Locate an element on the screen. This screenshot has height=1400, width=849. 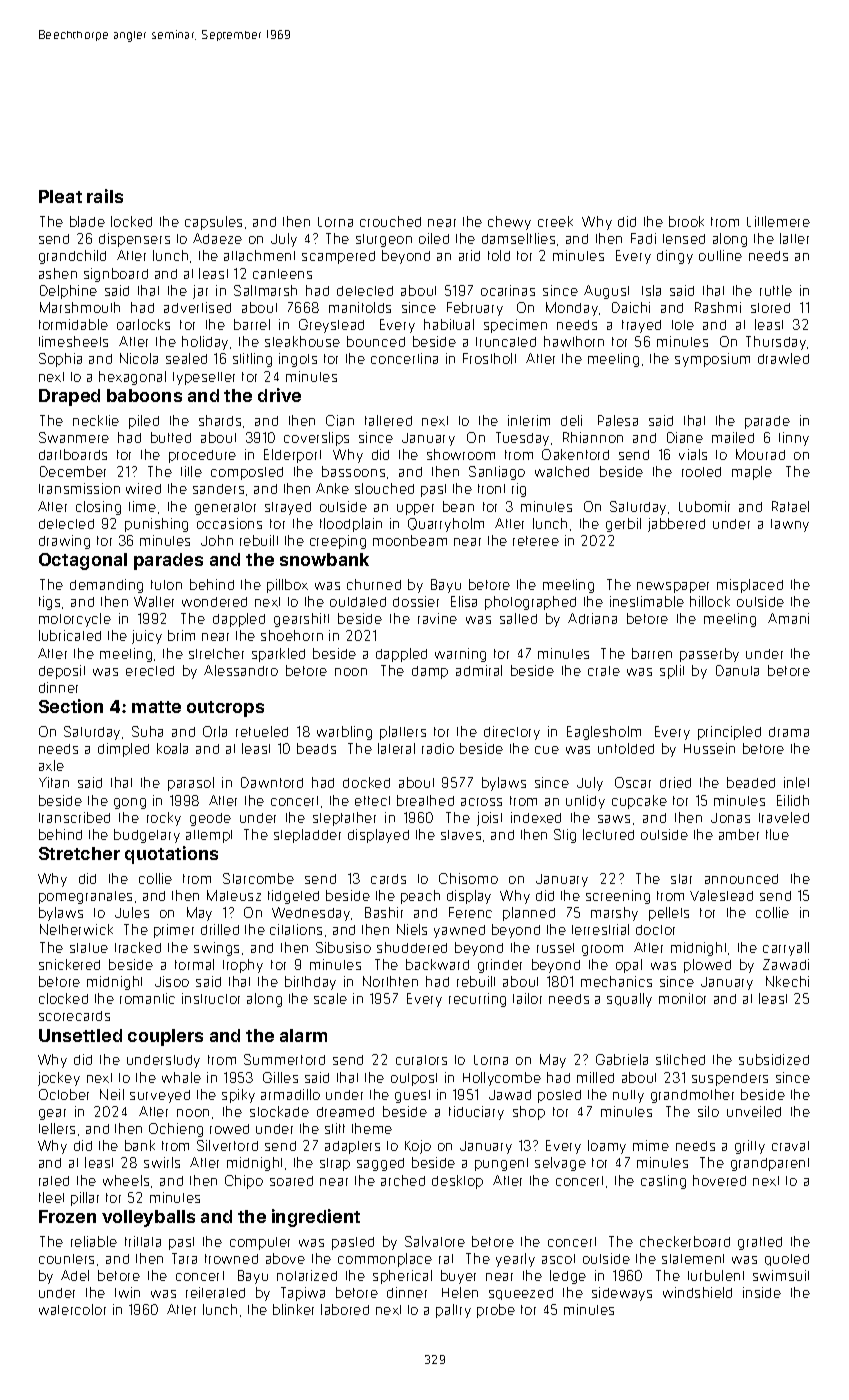
dried is located at coordinates (675, 782).
